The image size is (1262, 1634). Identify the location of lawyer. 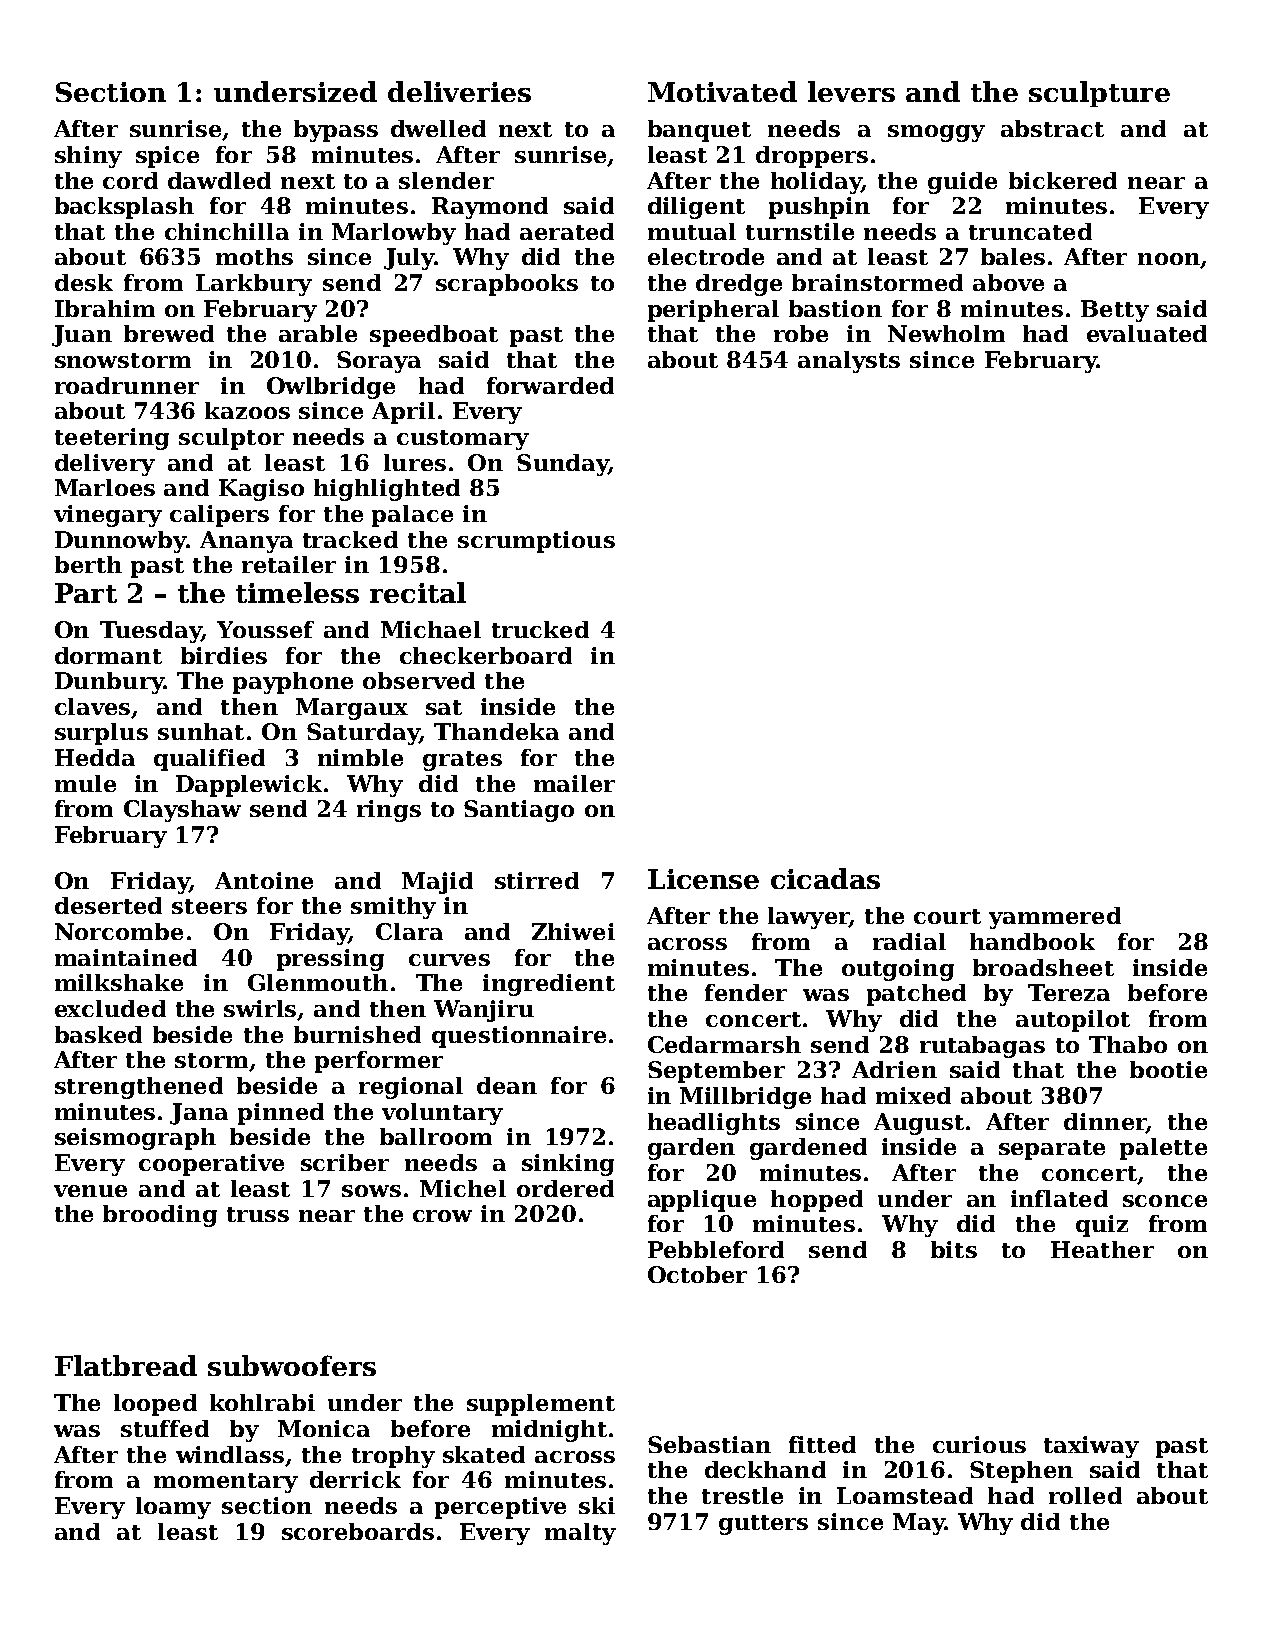
(808, 918).
